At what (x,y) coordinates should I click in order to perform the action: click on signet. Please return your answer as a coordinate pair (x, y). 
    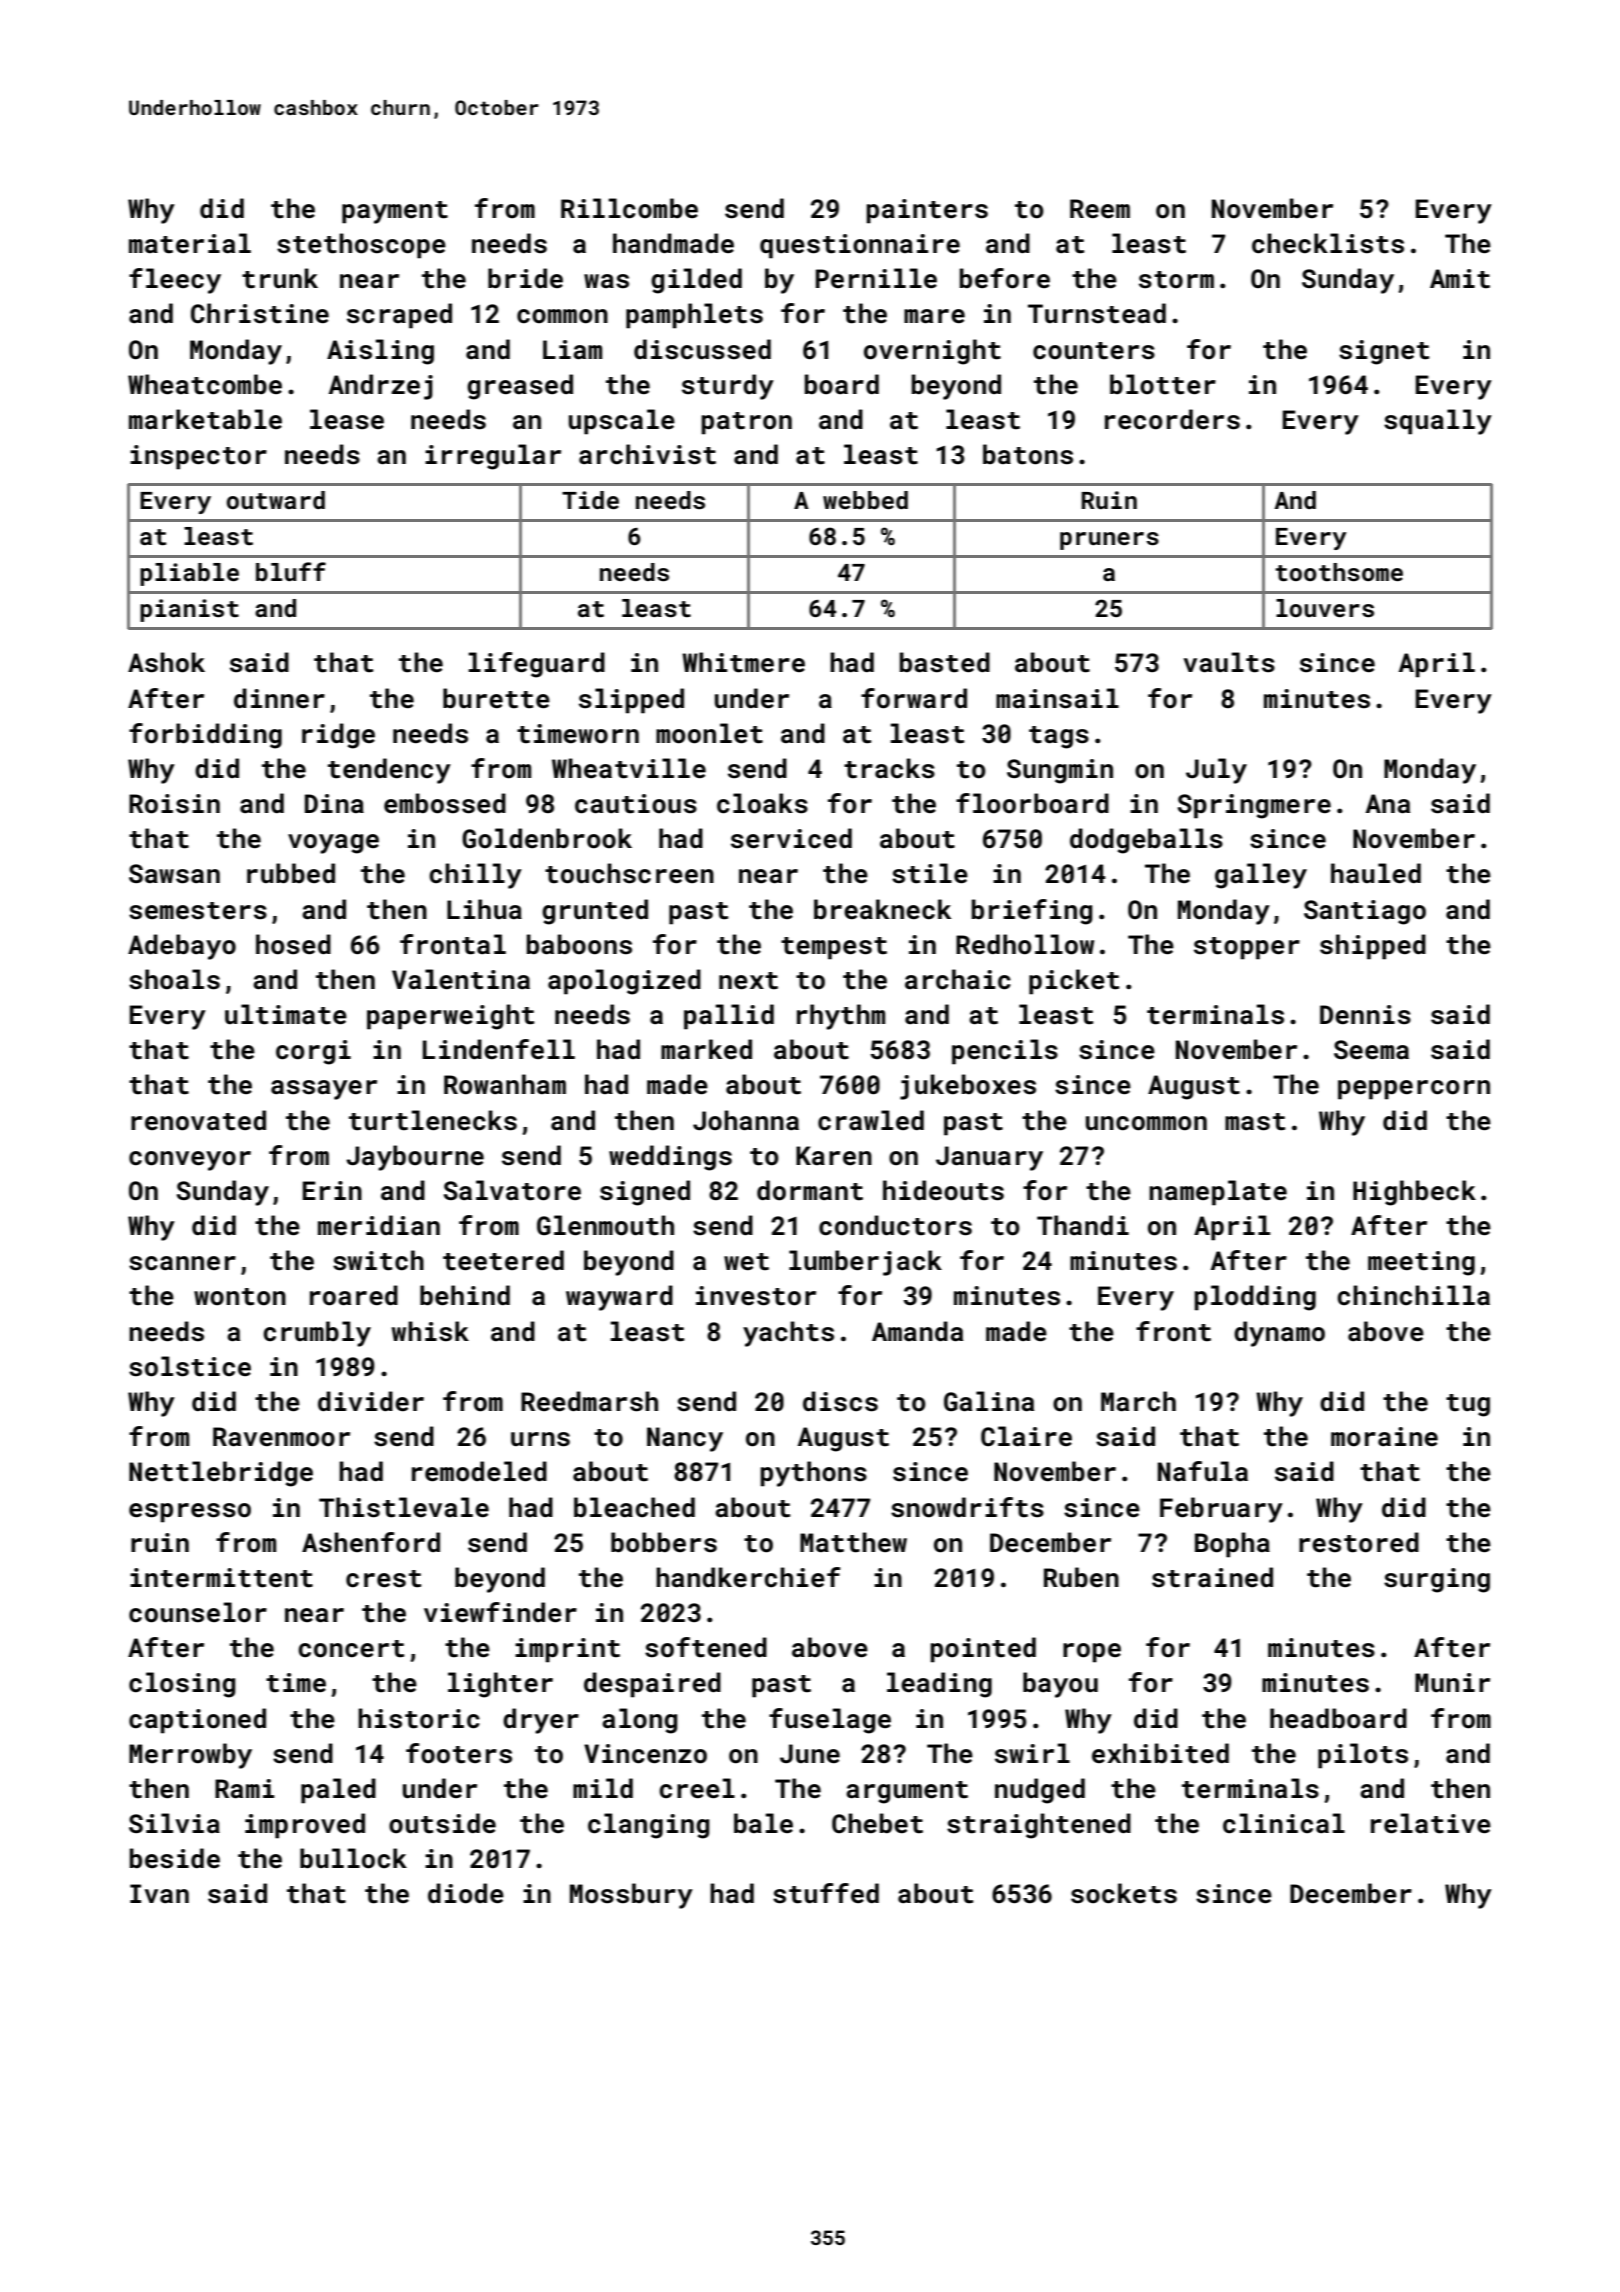
    Looking at the image, I should click on (1384, 352).
